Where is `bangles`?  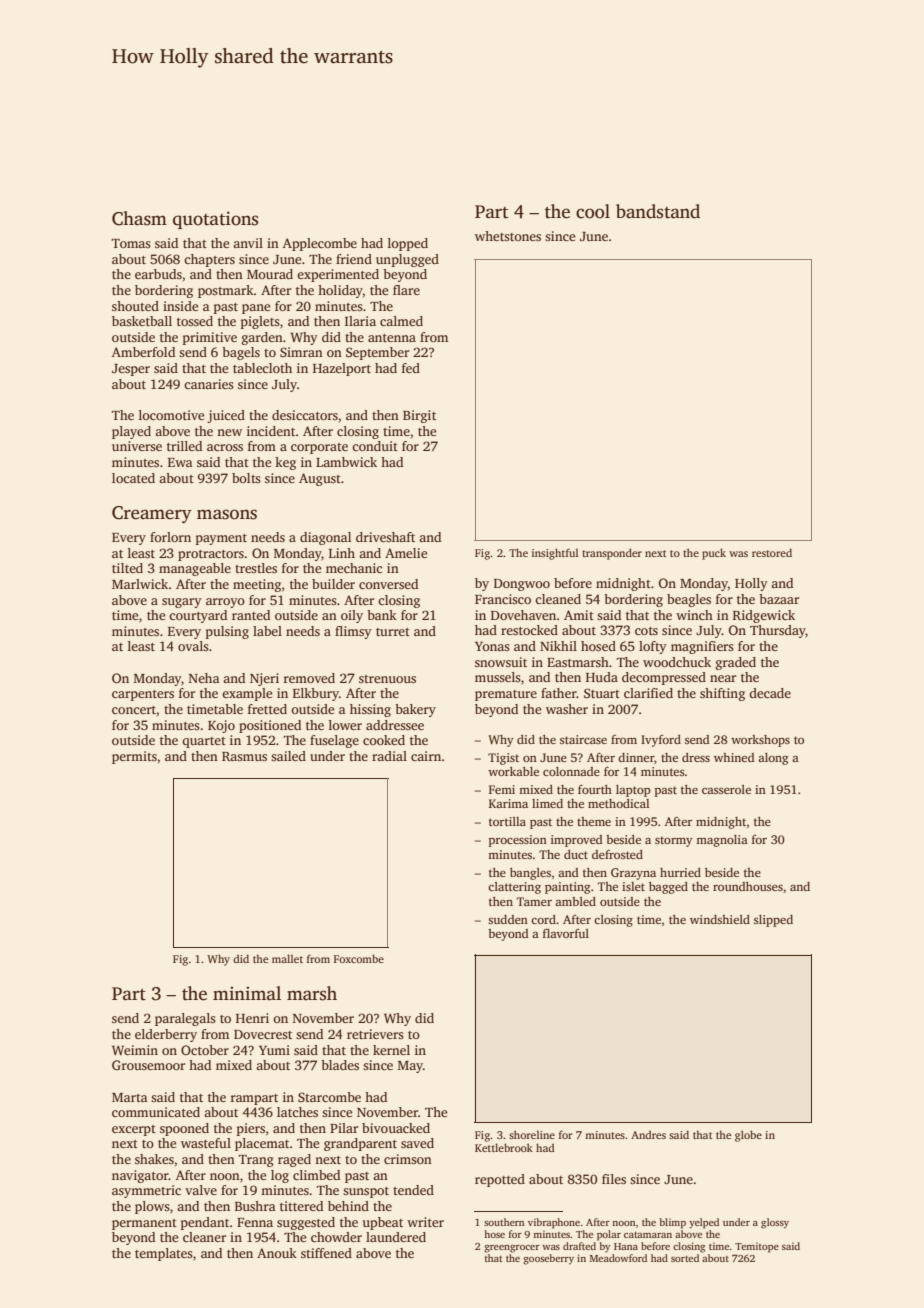
bangles is located at coordinates (530, 874).
